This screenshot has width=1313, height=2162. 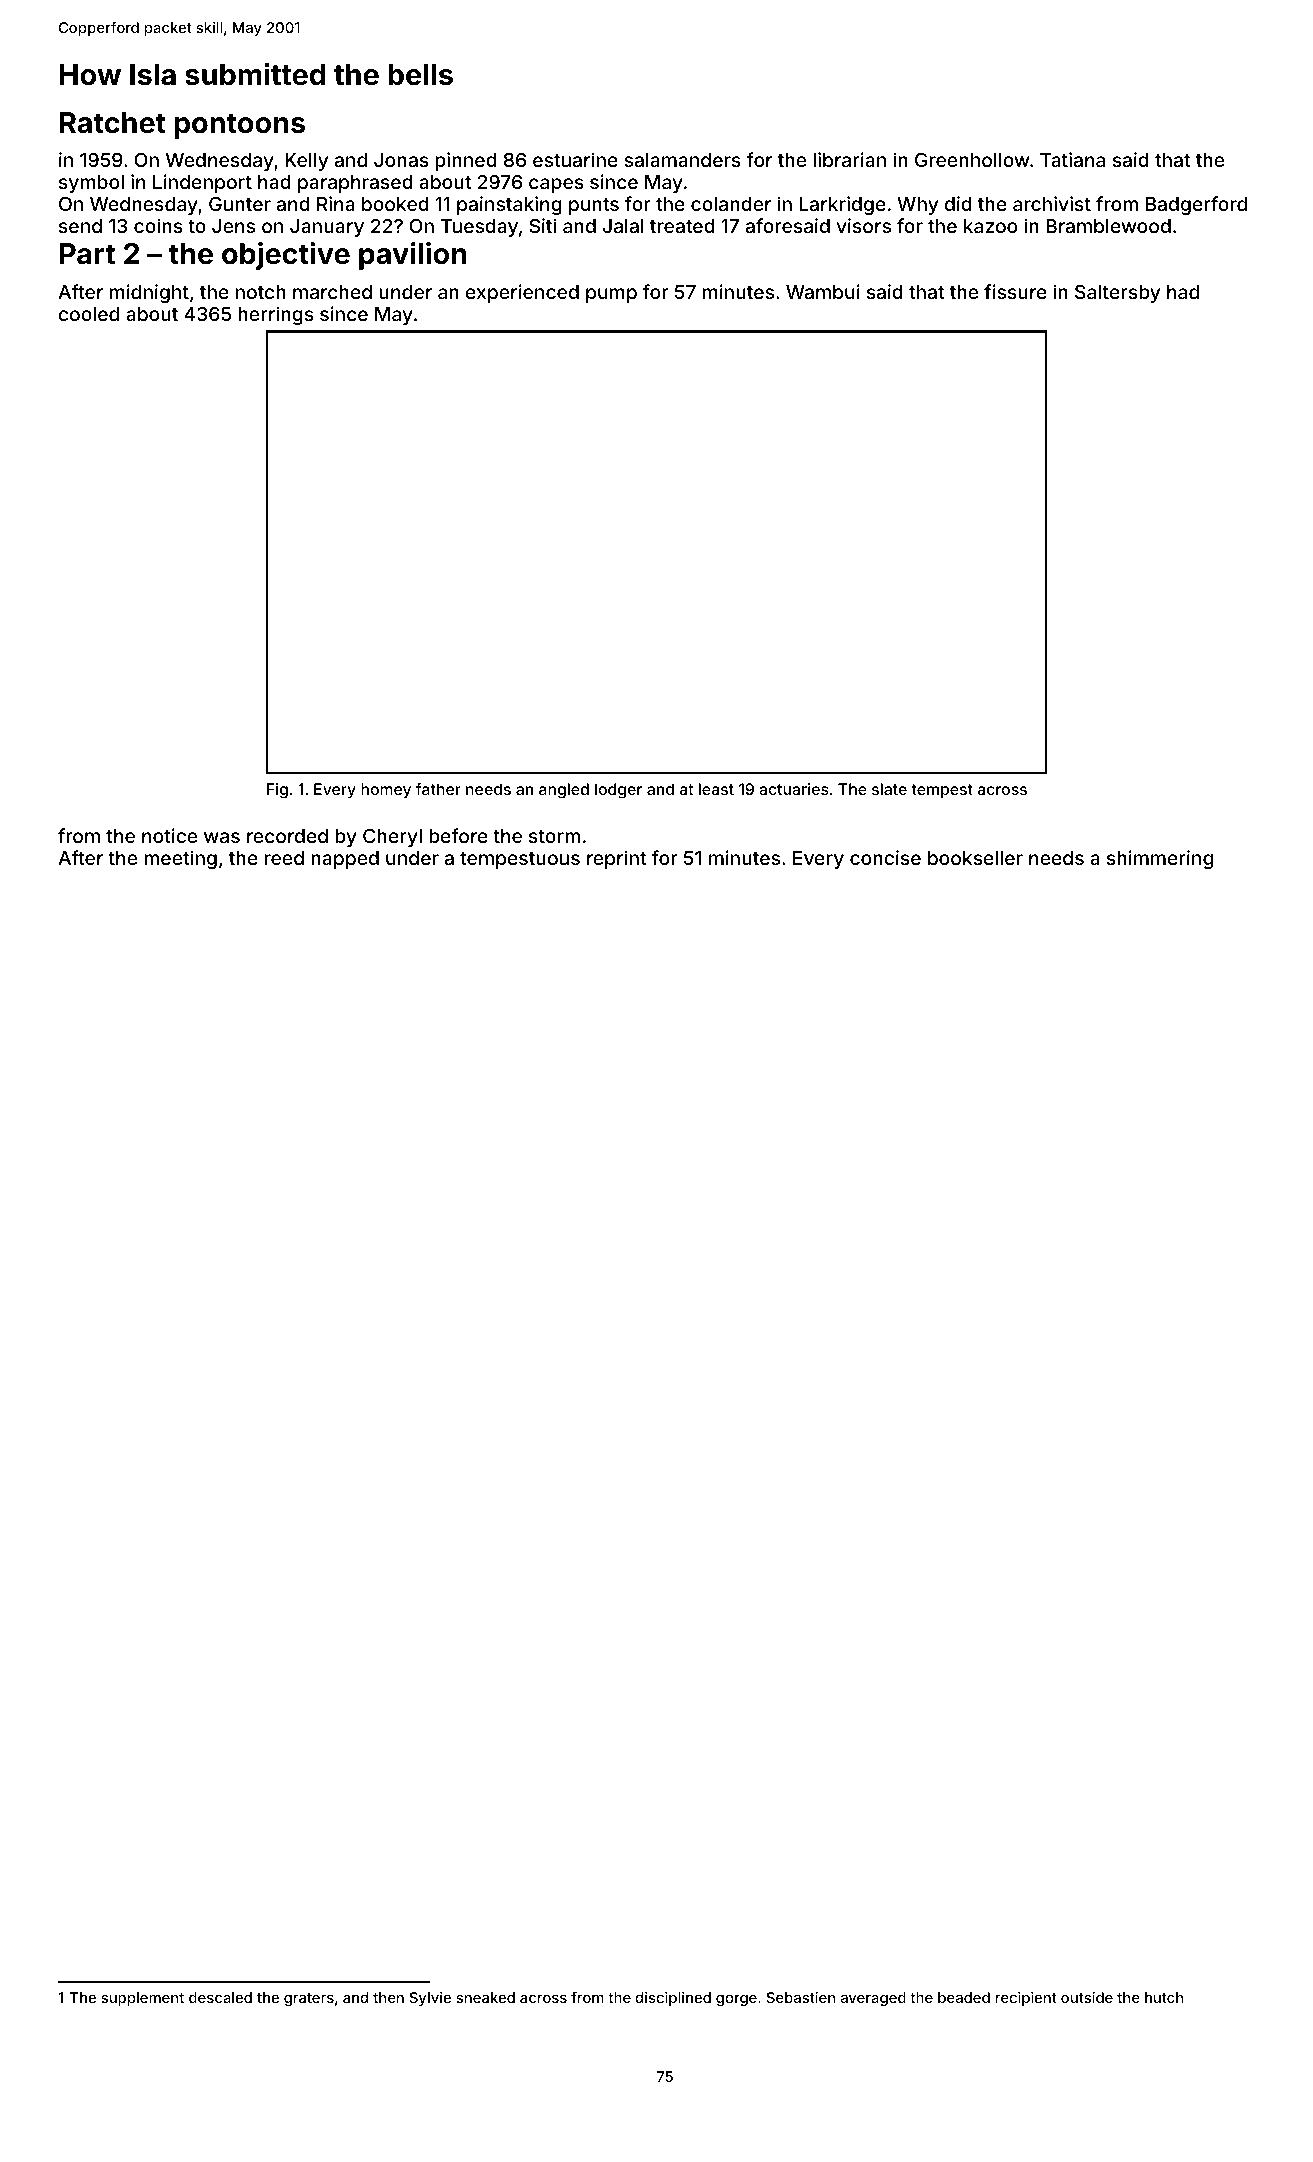 I want to click on reprint, so click(x=616, y=859).
